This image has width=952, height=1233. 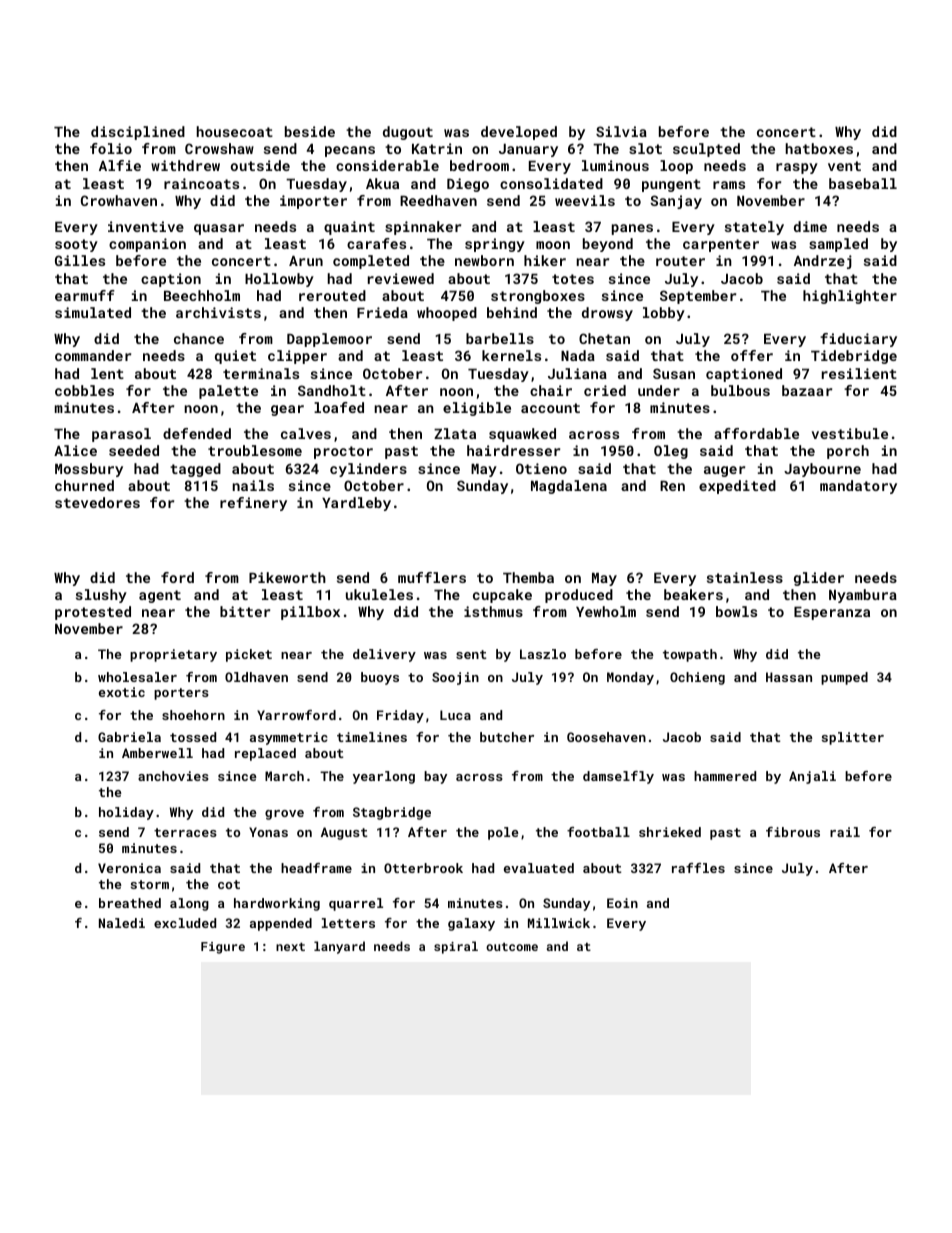 What do you see at coordinates (621, 131) in the image?
I see `Silvia` at bounding box center [621, 131].
